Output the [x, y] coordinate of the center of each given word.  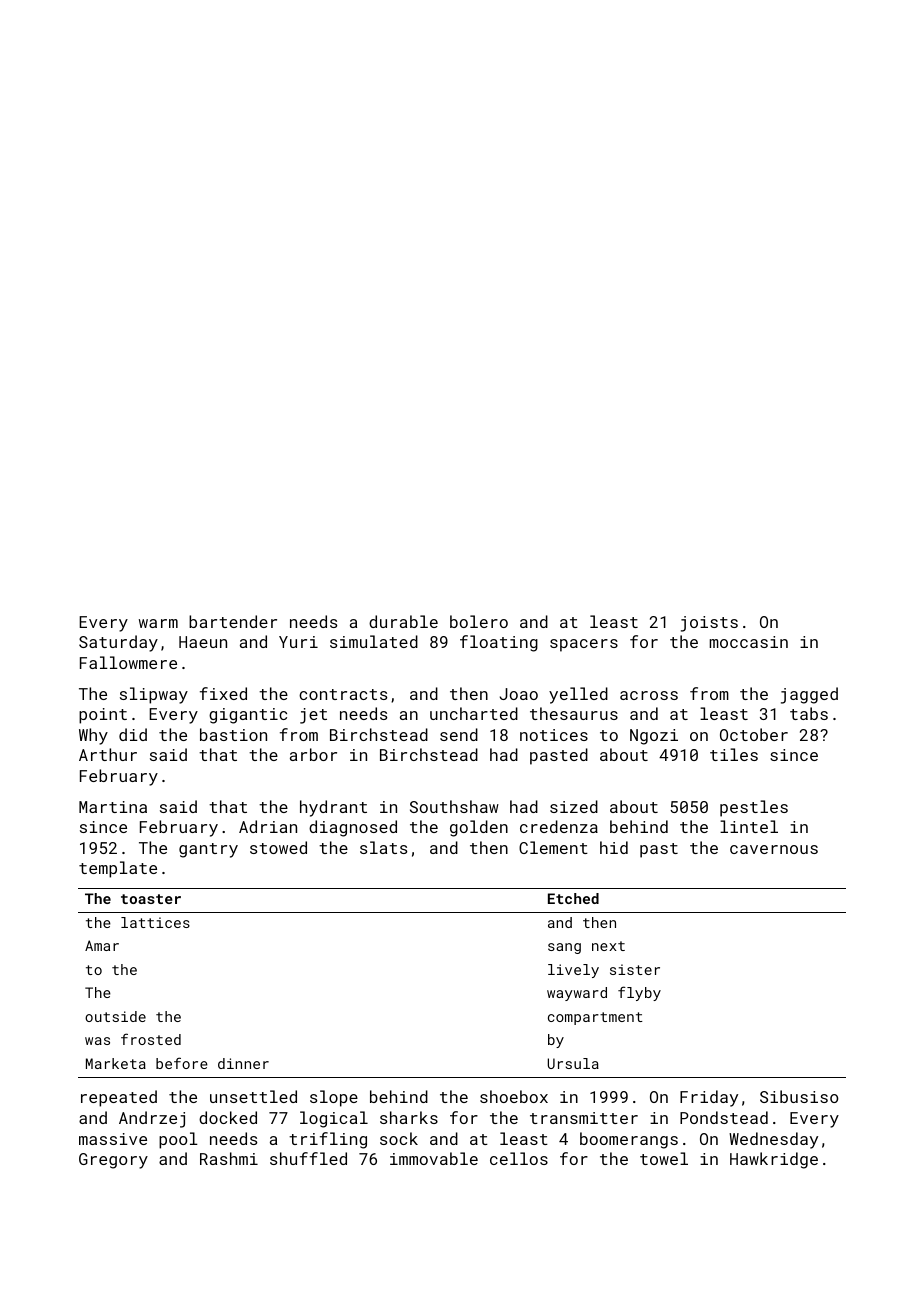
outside [115, 1016]
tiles [734, 754]
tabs [809, 713]
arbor [313, 754]
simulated [374, 641]
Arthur [108, 754]
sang [564, 948]
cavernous [774, 849]
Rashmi [229, 1158]
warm [158, 623]
